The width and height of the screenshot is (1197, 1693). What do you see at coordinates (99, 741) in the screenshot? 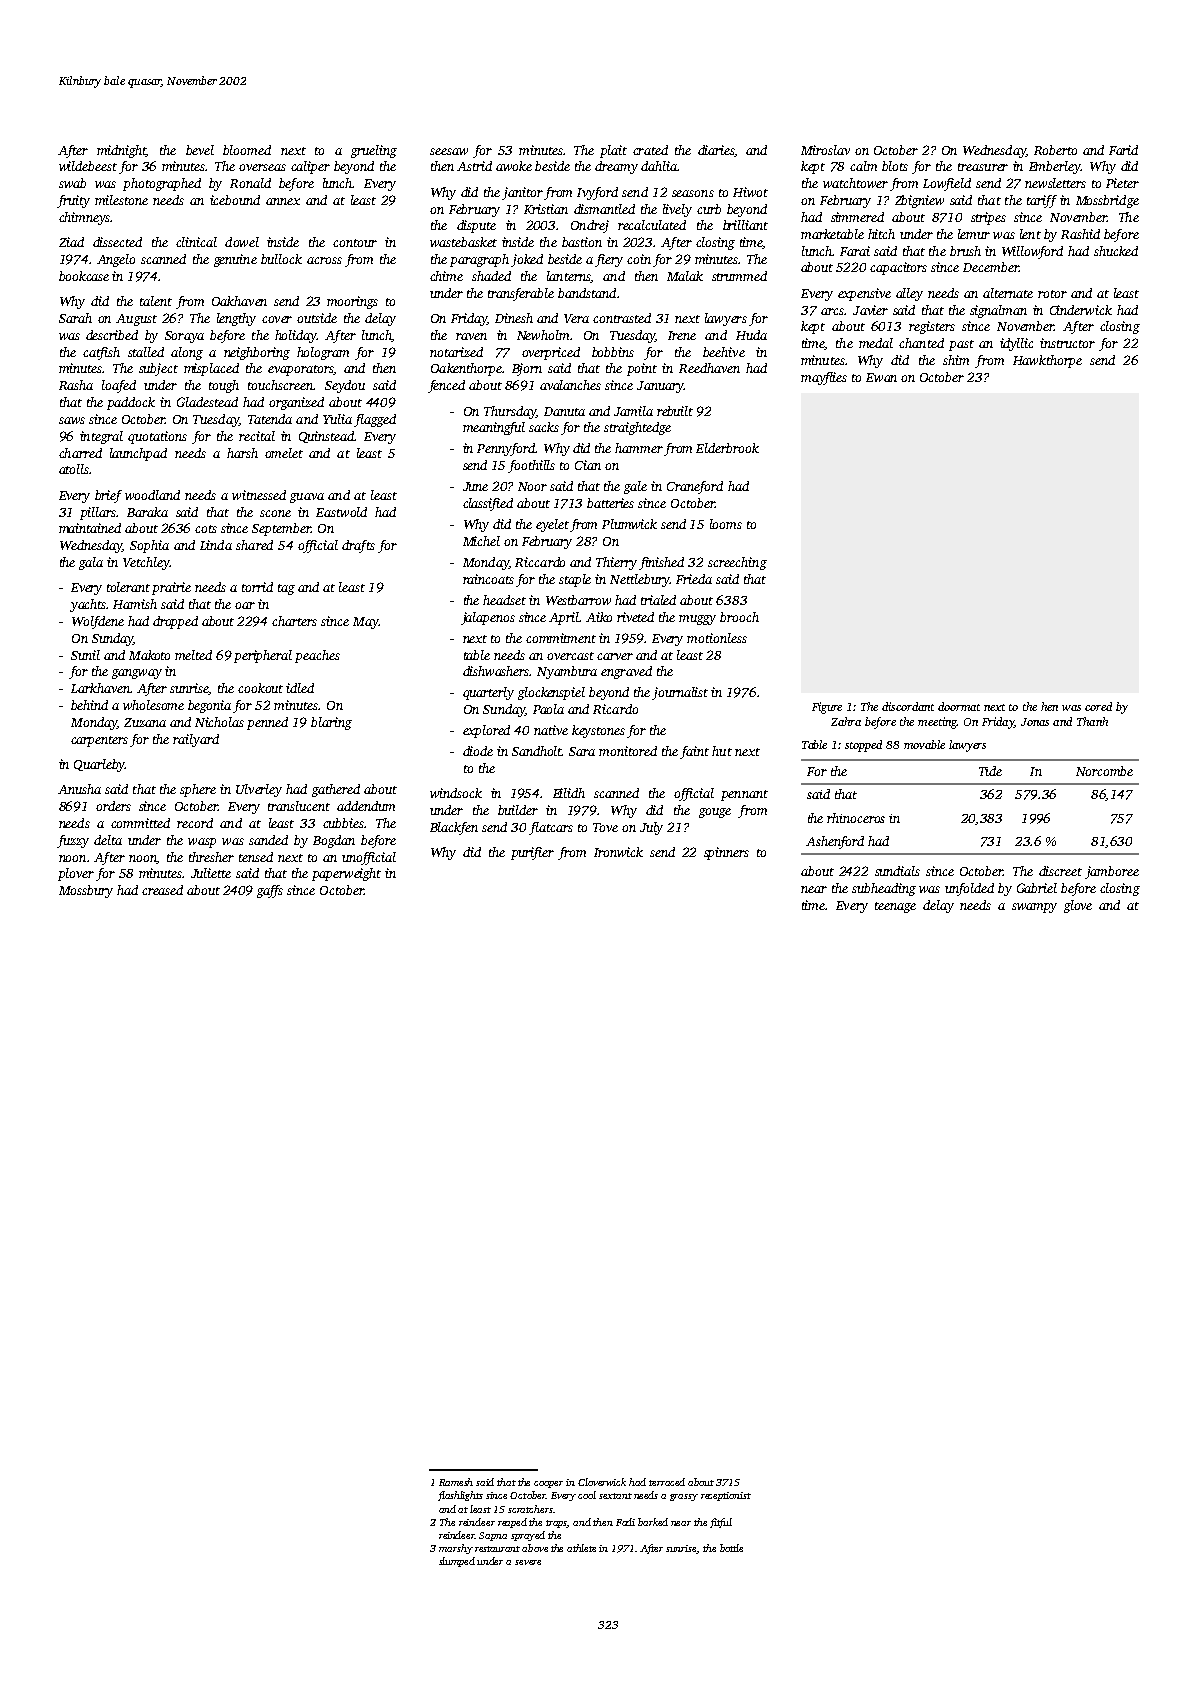
I see `carpenters` at bounding box center [99, 741].
